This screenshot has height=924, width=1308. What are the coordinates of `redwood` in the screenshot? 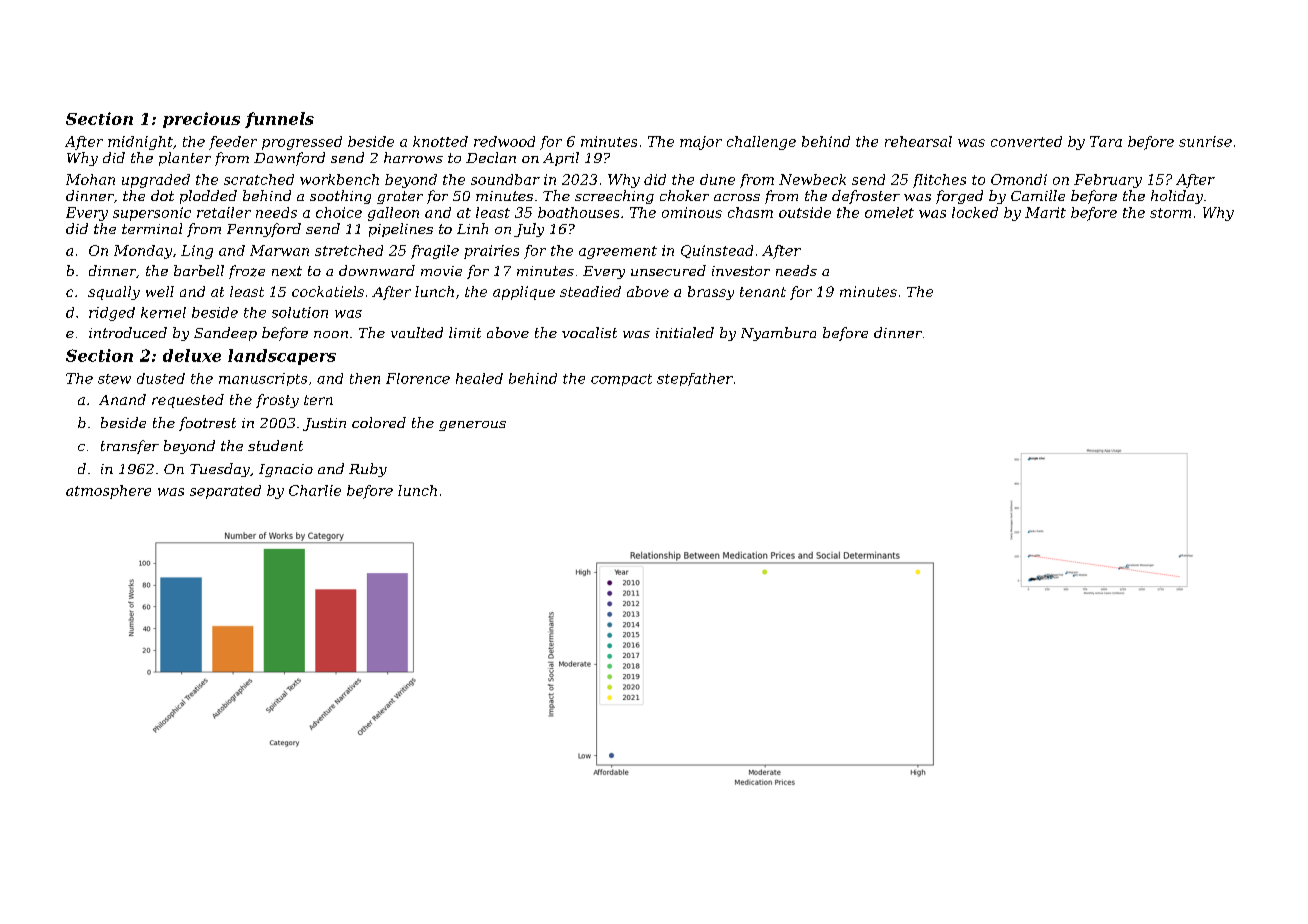 It's located at (504, 141).
